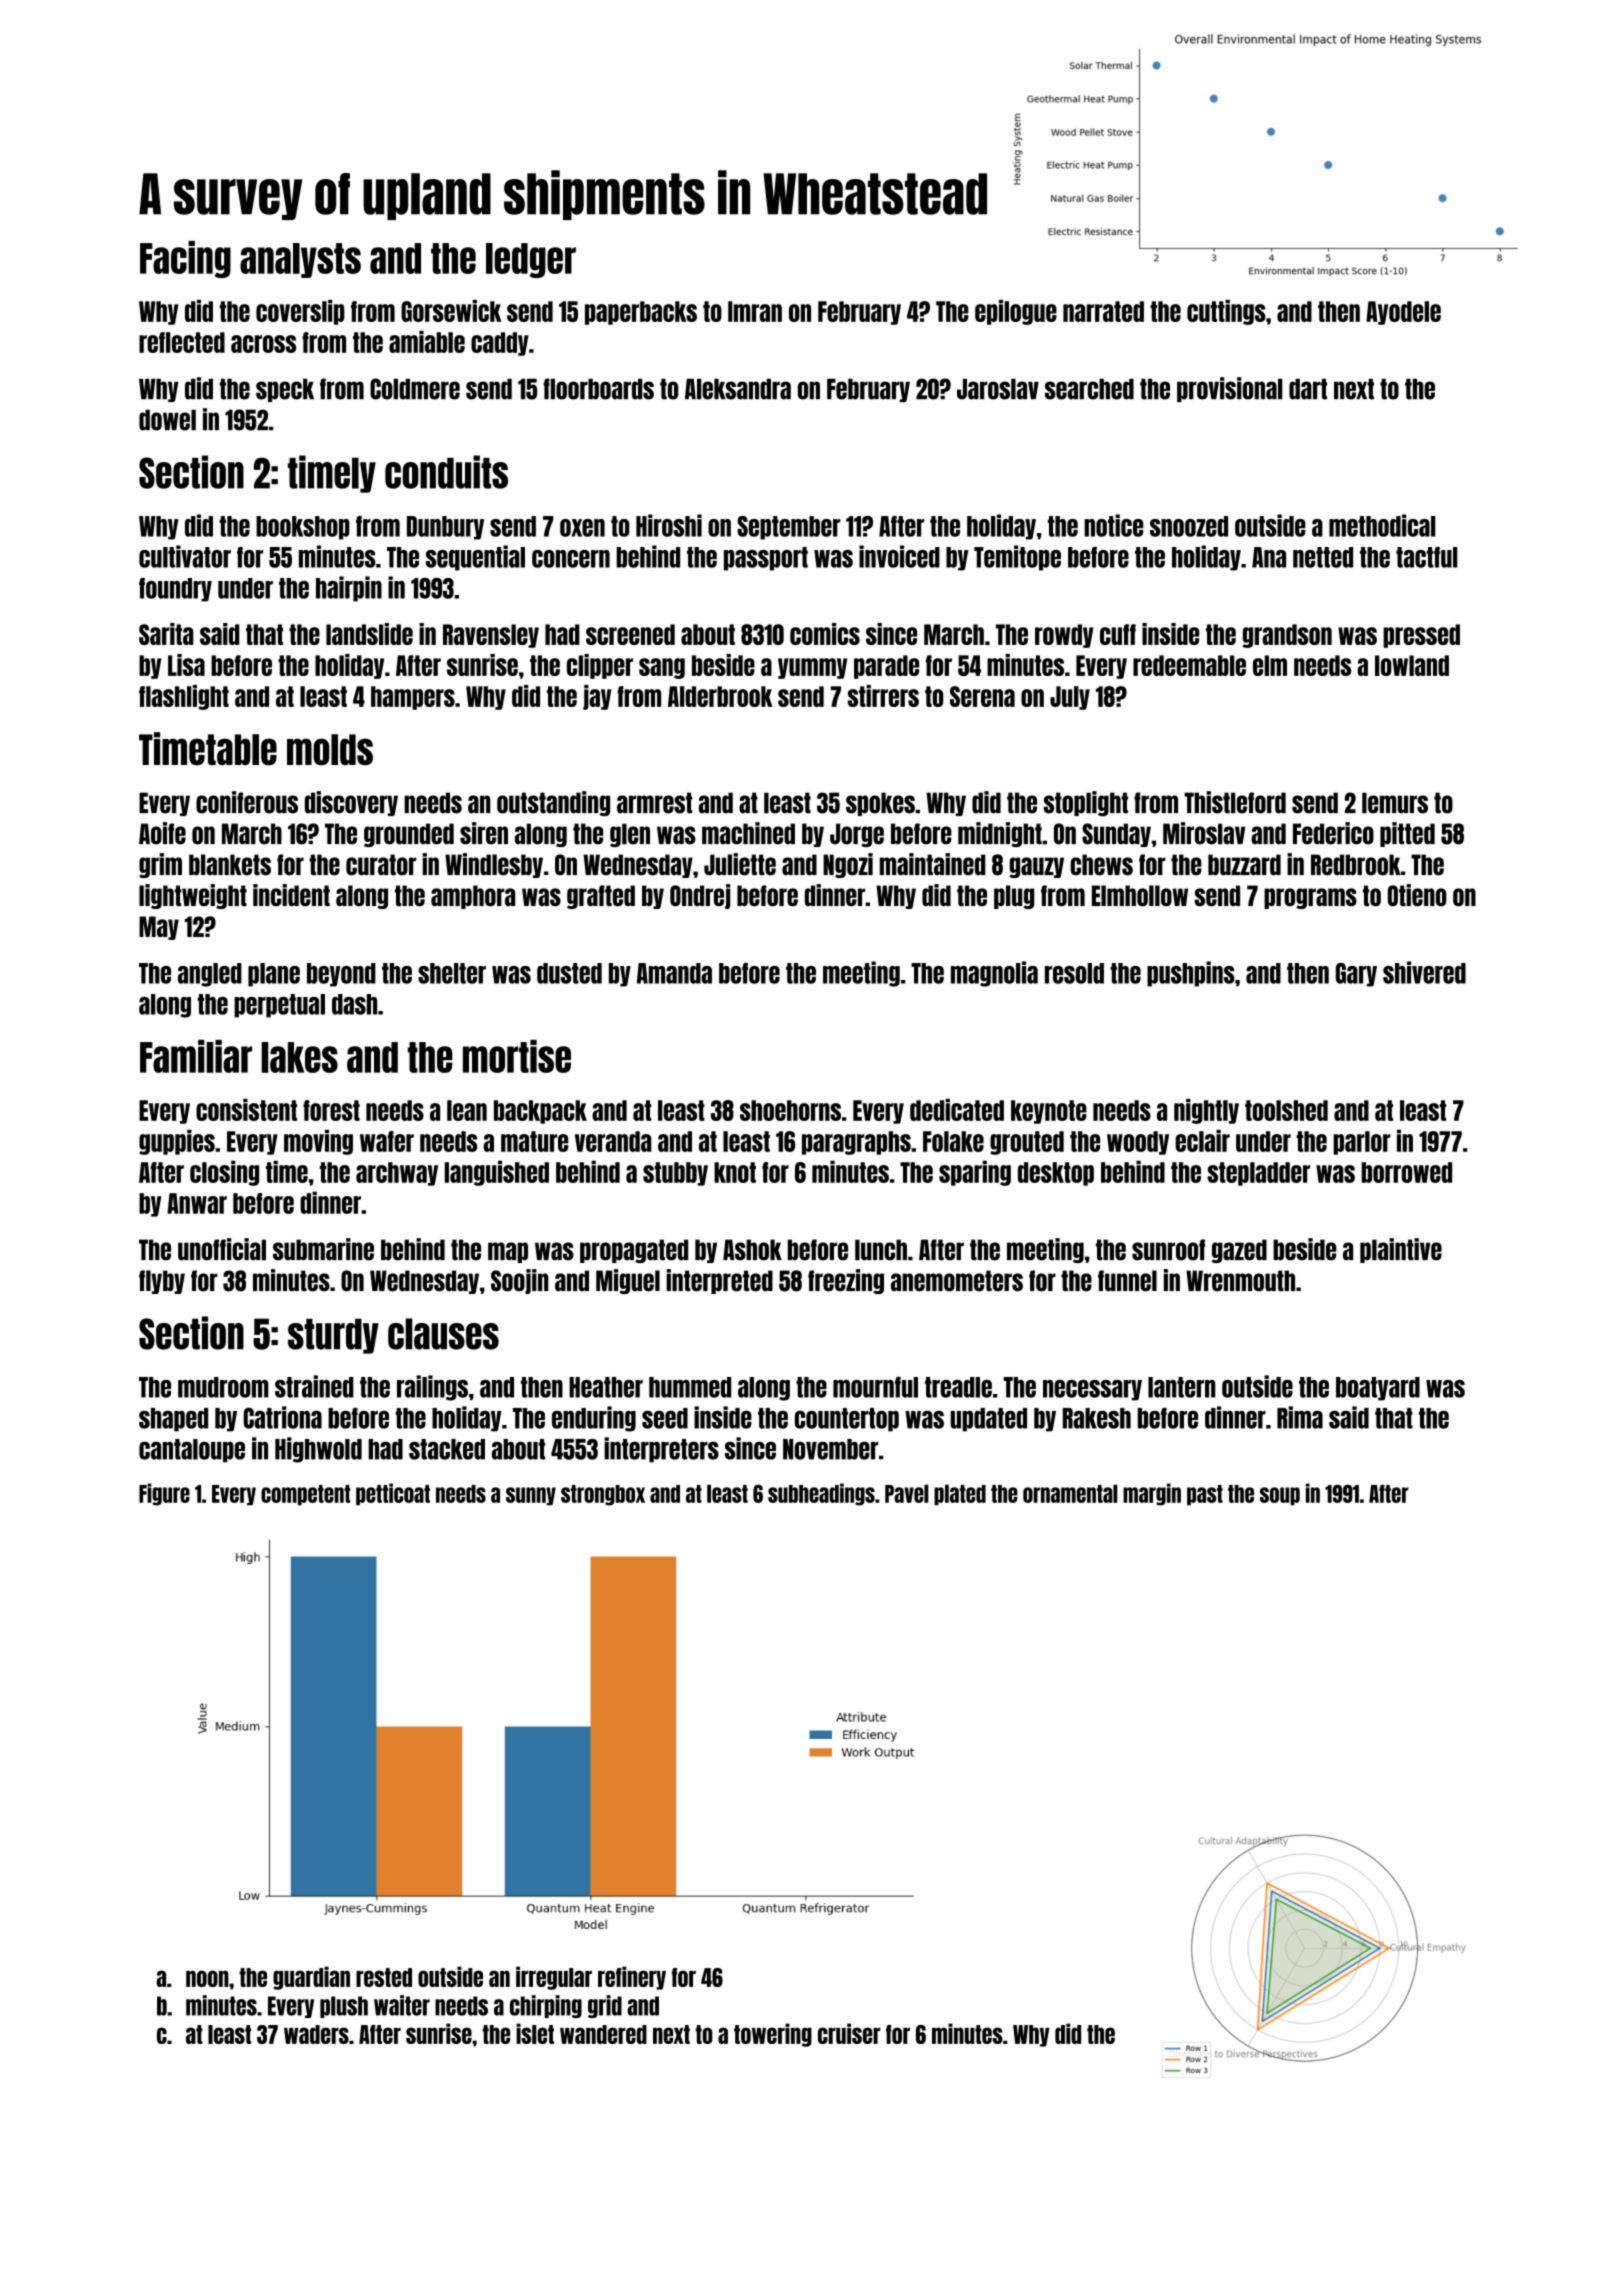  I want to click on analysts, so click(300, 260).
